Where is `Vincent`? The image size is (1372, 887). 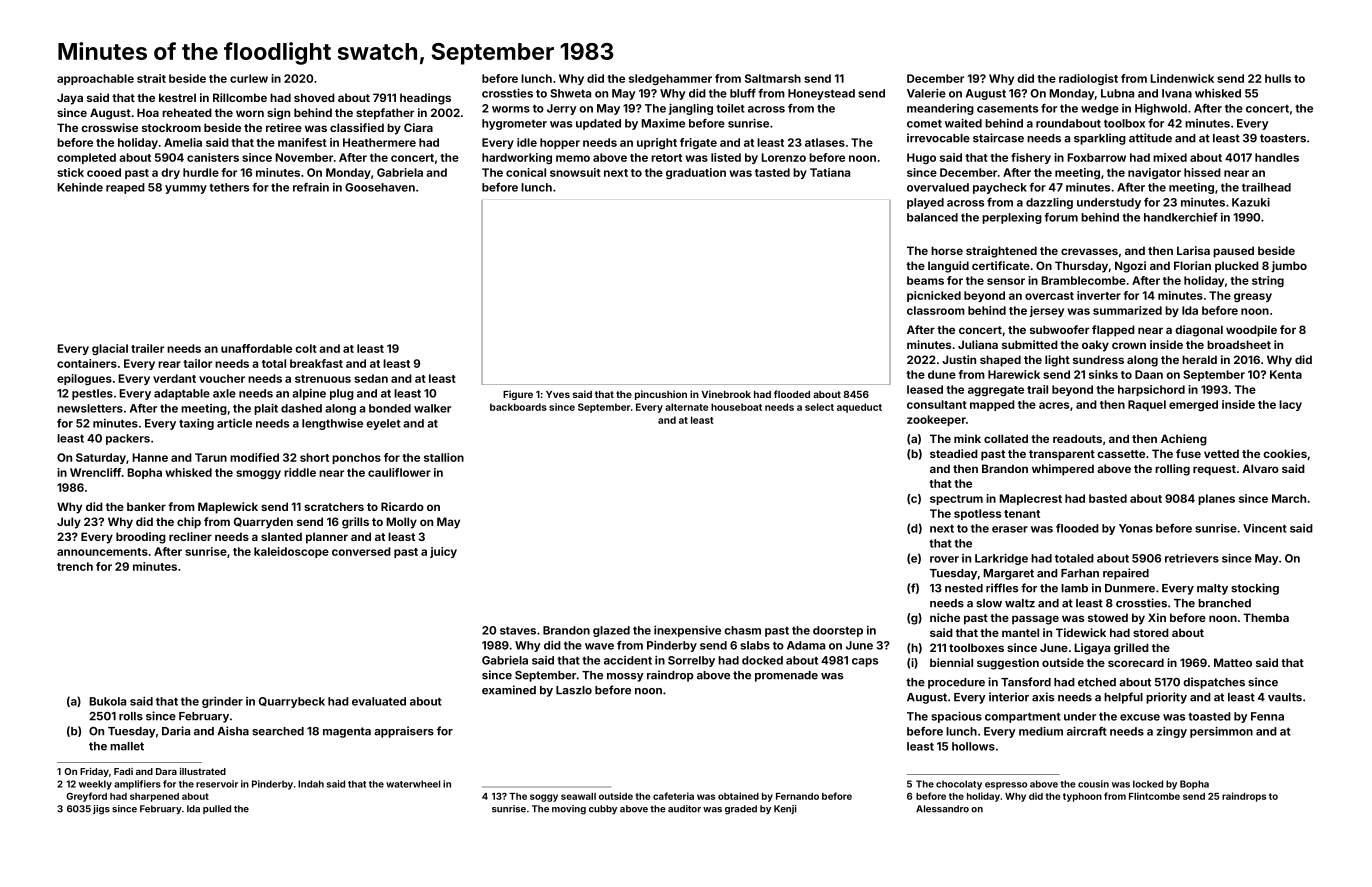
Vincent is located at coordinates (1265, 528).
